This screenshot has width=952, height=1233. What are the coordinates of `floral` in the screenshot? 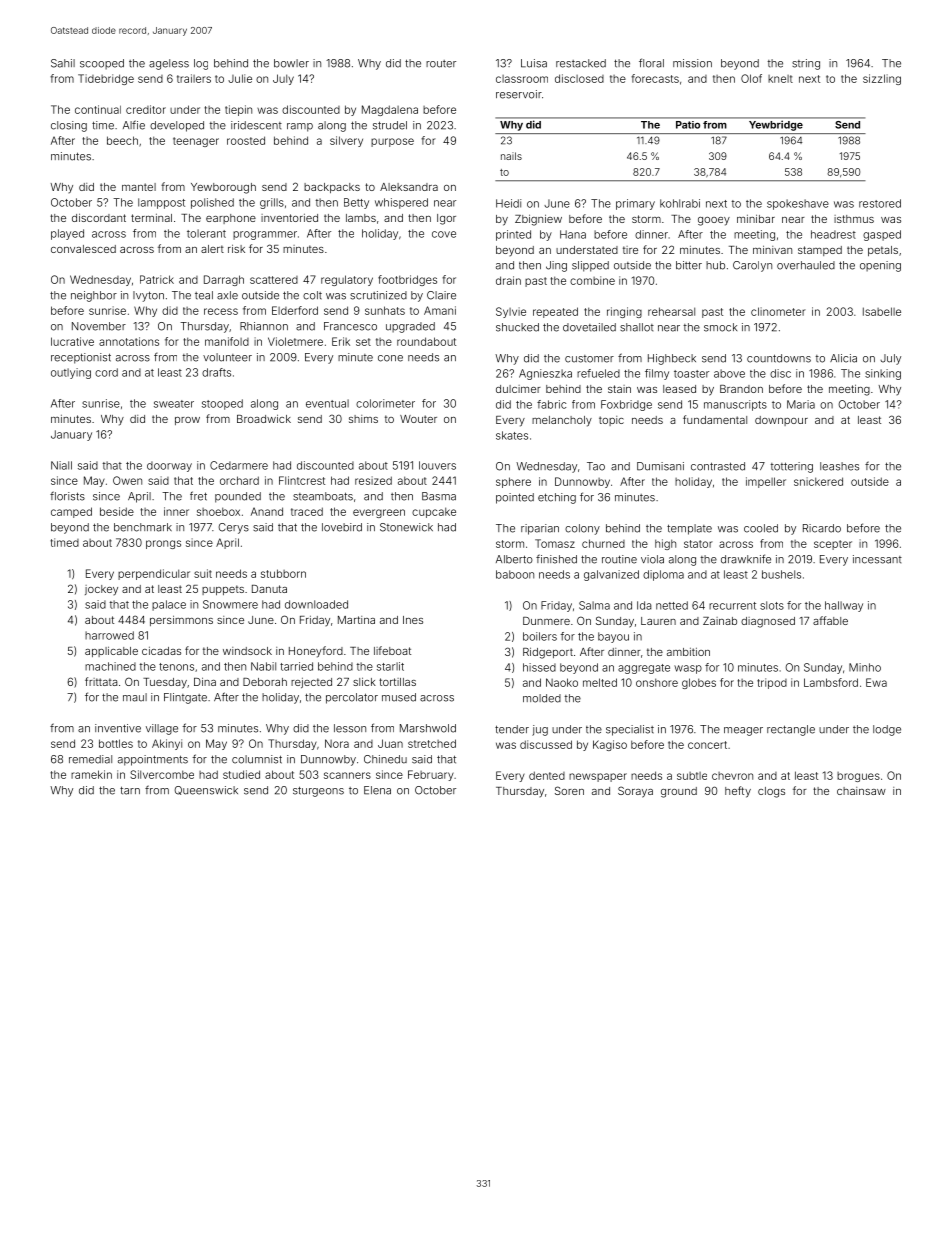 It's located at (651, 63).
